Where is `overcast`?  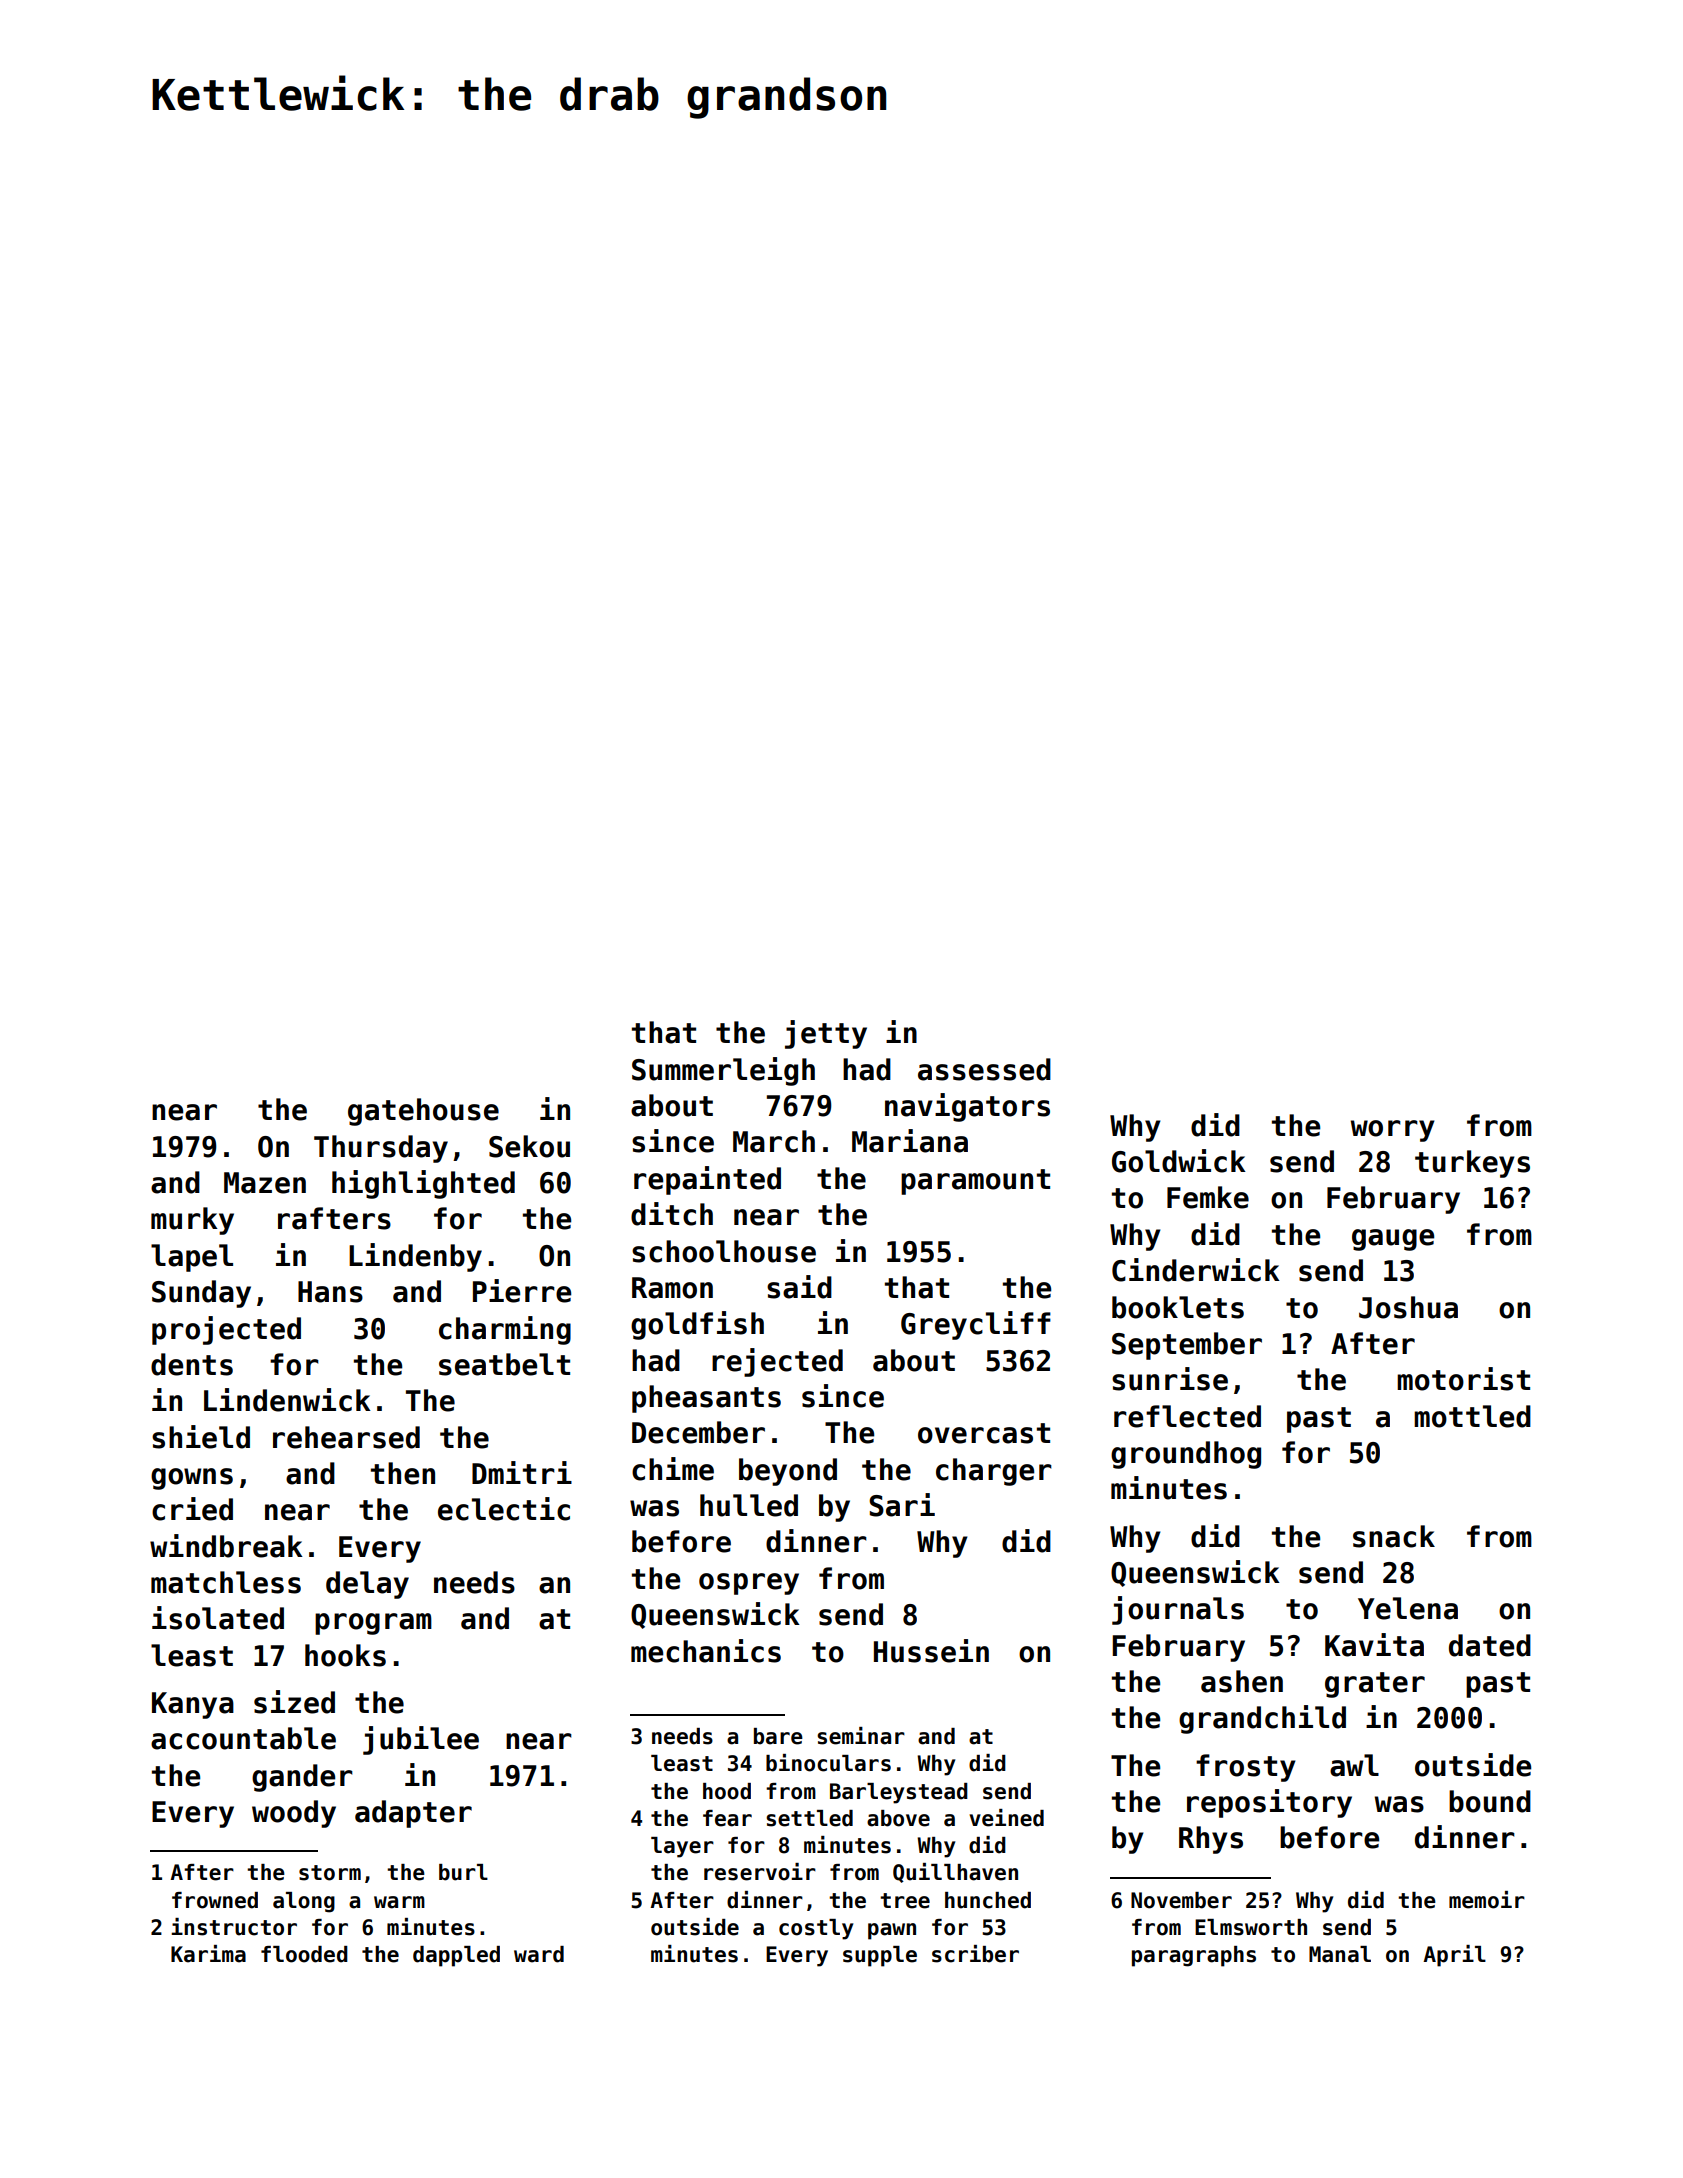 overcast is located at coordinates (984, 1433).
